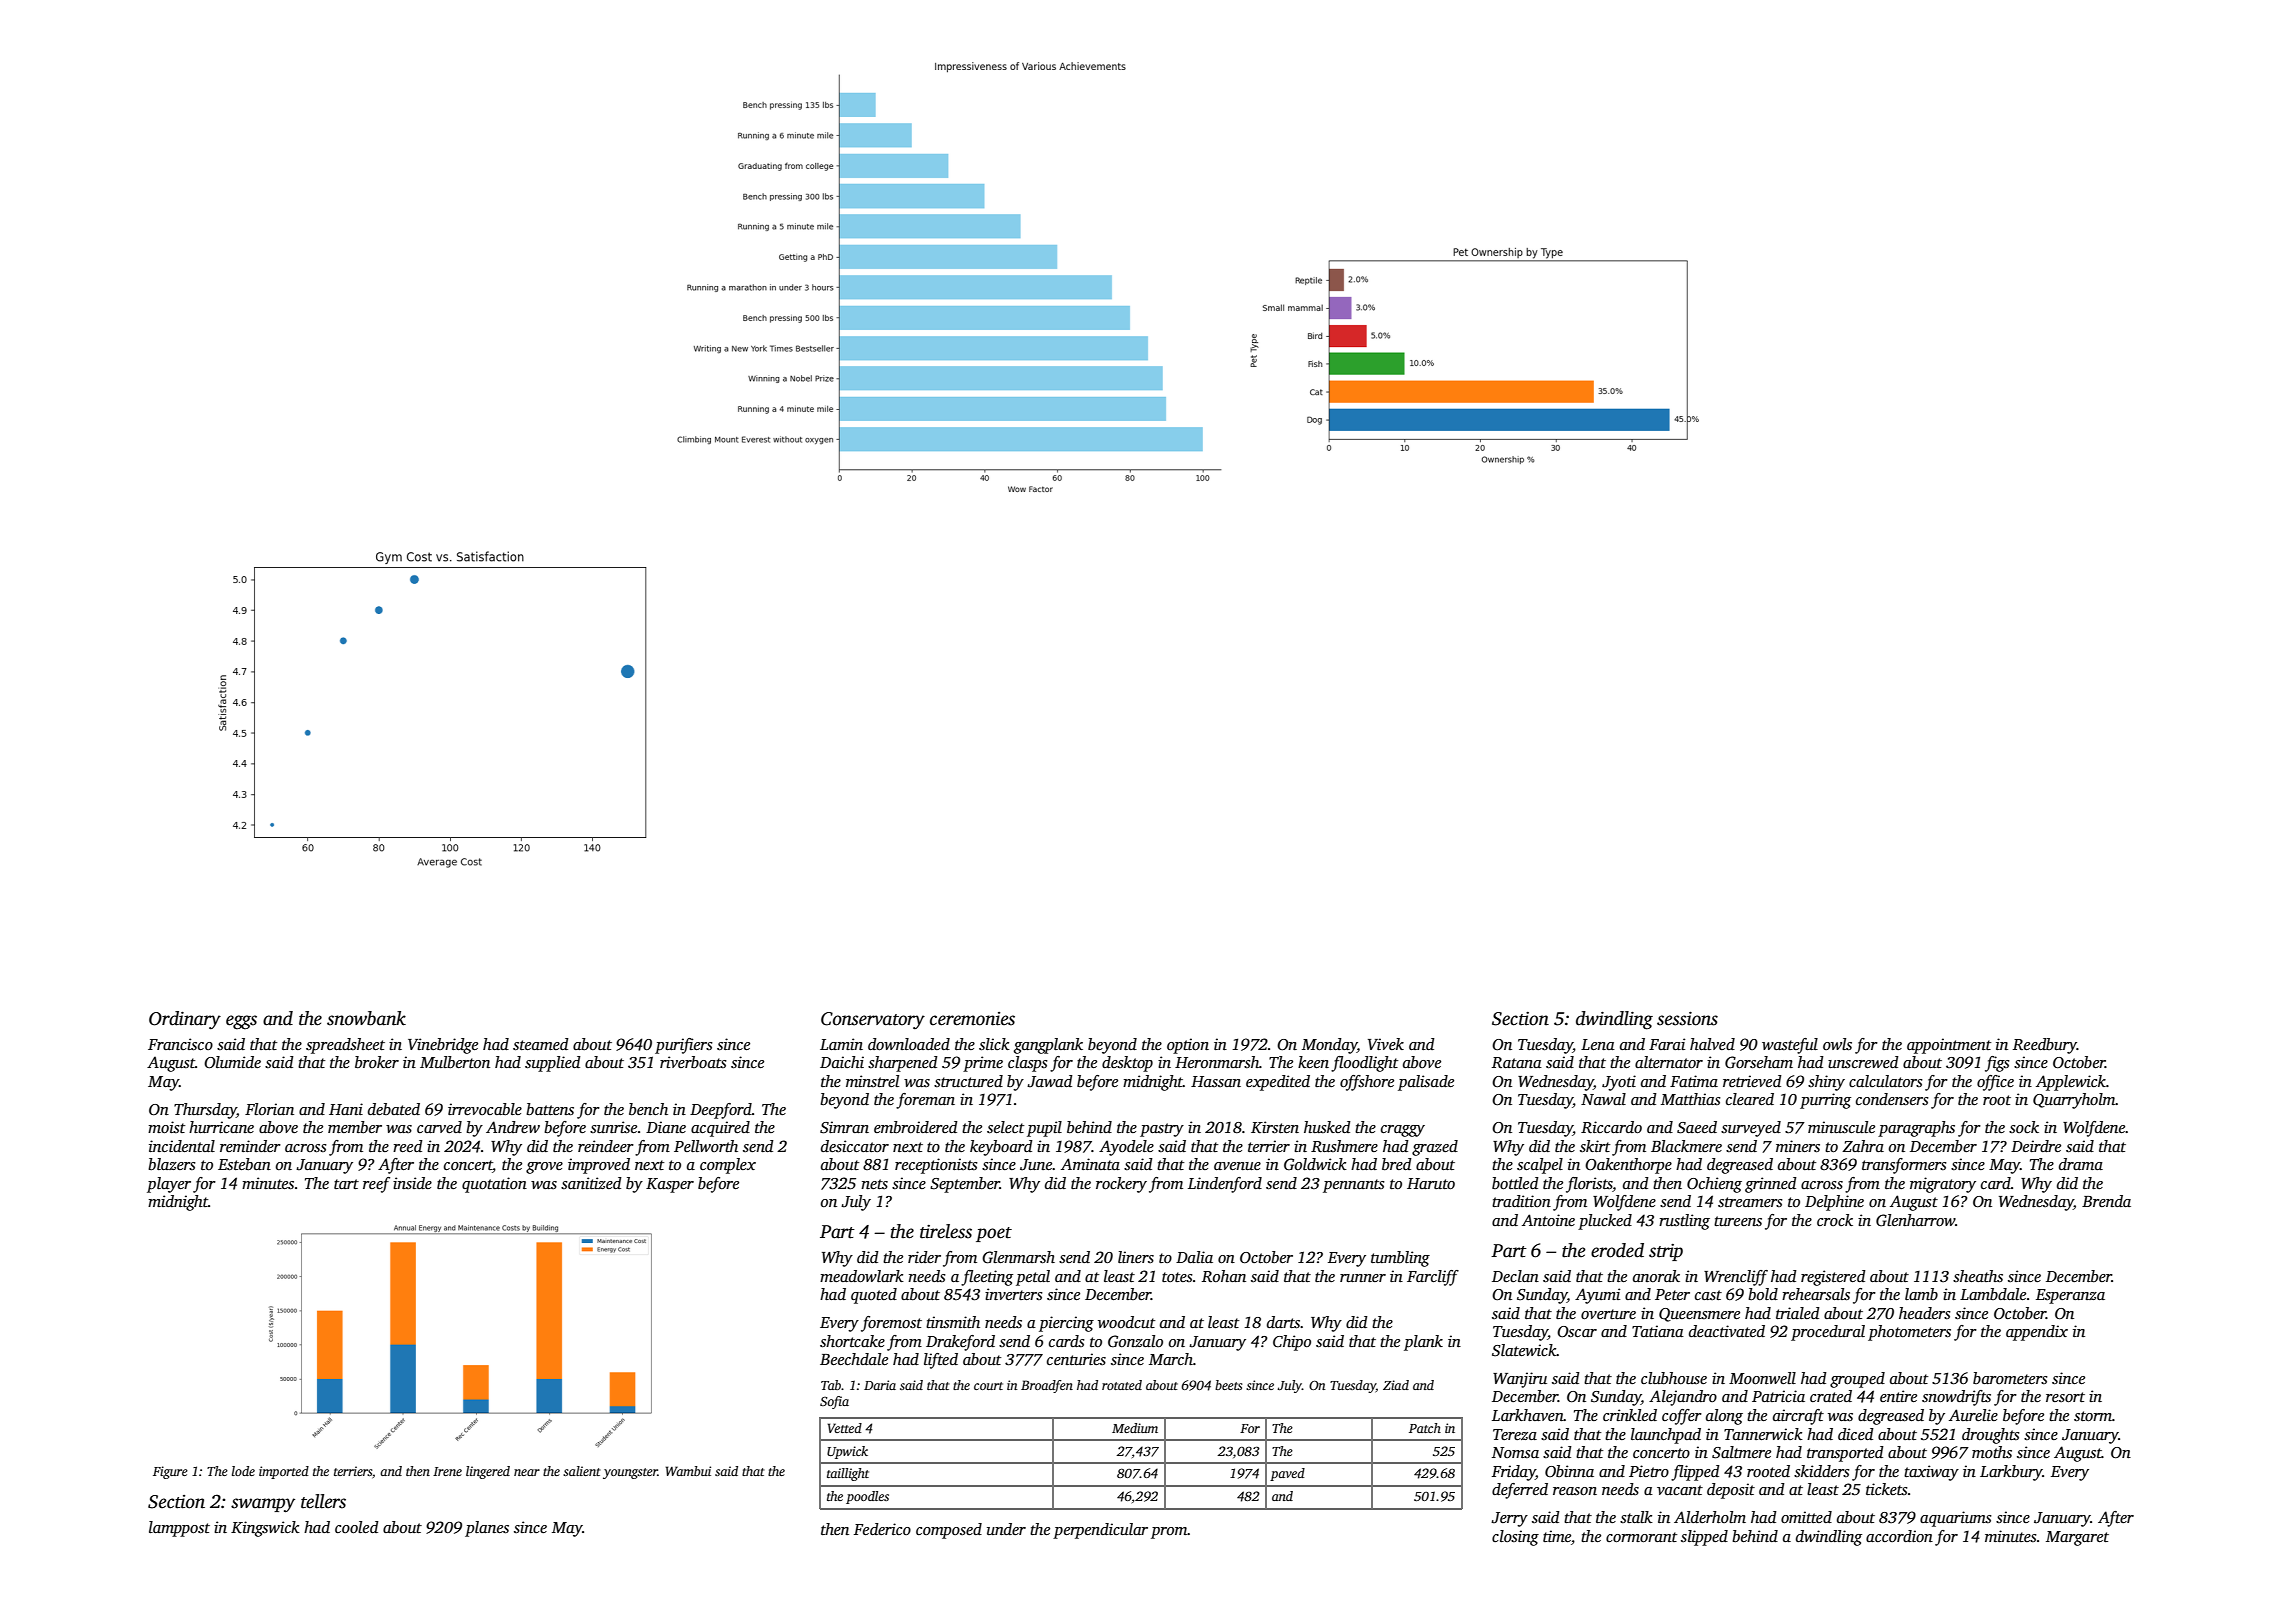 This document has height=1614, width=2282. What do you see at coordinates (1050, 1081) in the document?
I see `Jawad` at bounding box center [1050, 1081].
